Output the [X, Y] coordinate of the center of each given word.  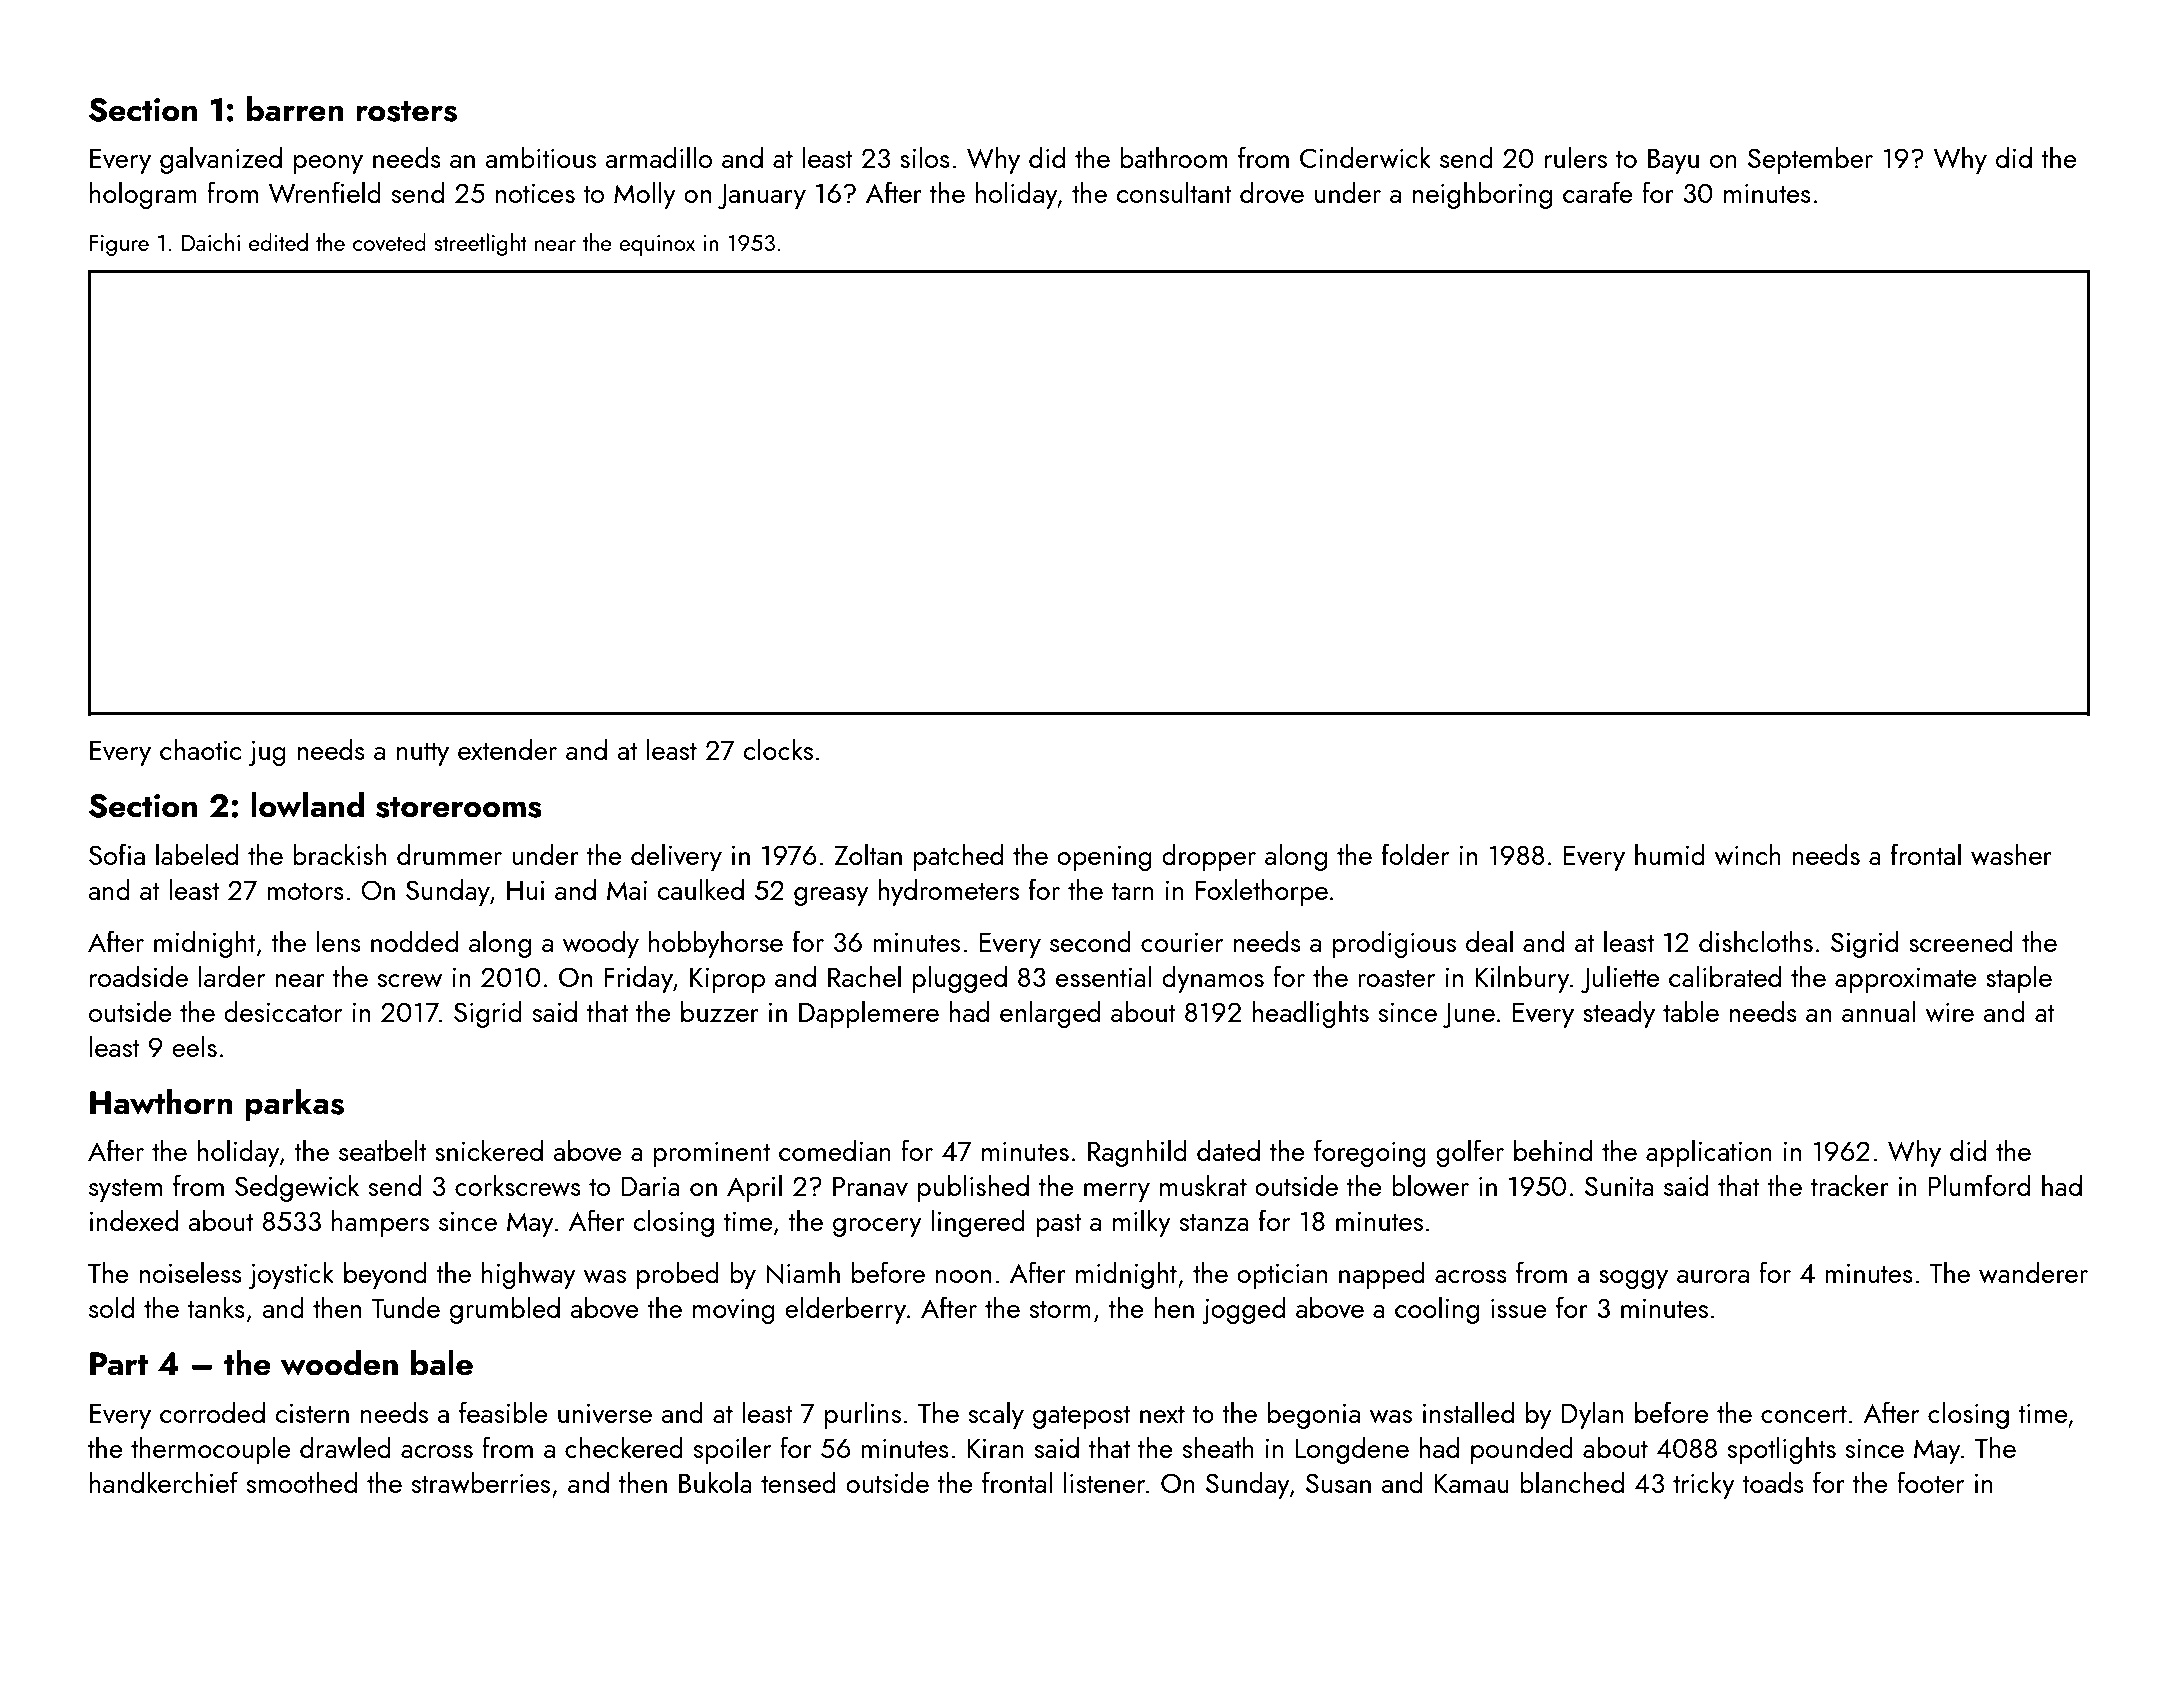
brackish [339, 854]
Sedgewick [297, 1188]
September [1810, 160]
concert [1804, 1414]
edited [278, 242]
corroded [212, 1412]
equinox [657, 245]
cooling [1437, 1310]
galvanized [221, 160]
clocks [778, 749]
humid [1670, 854]
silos [925, 157]
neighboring [1482, 195]
